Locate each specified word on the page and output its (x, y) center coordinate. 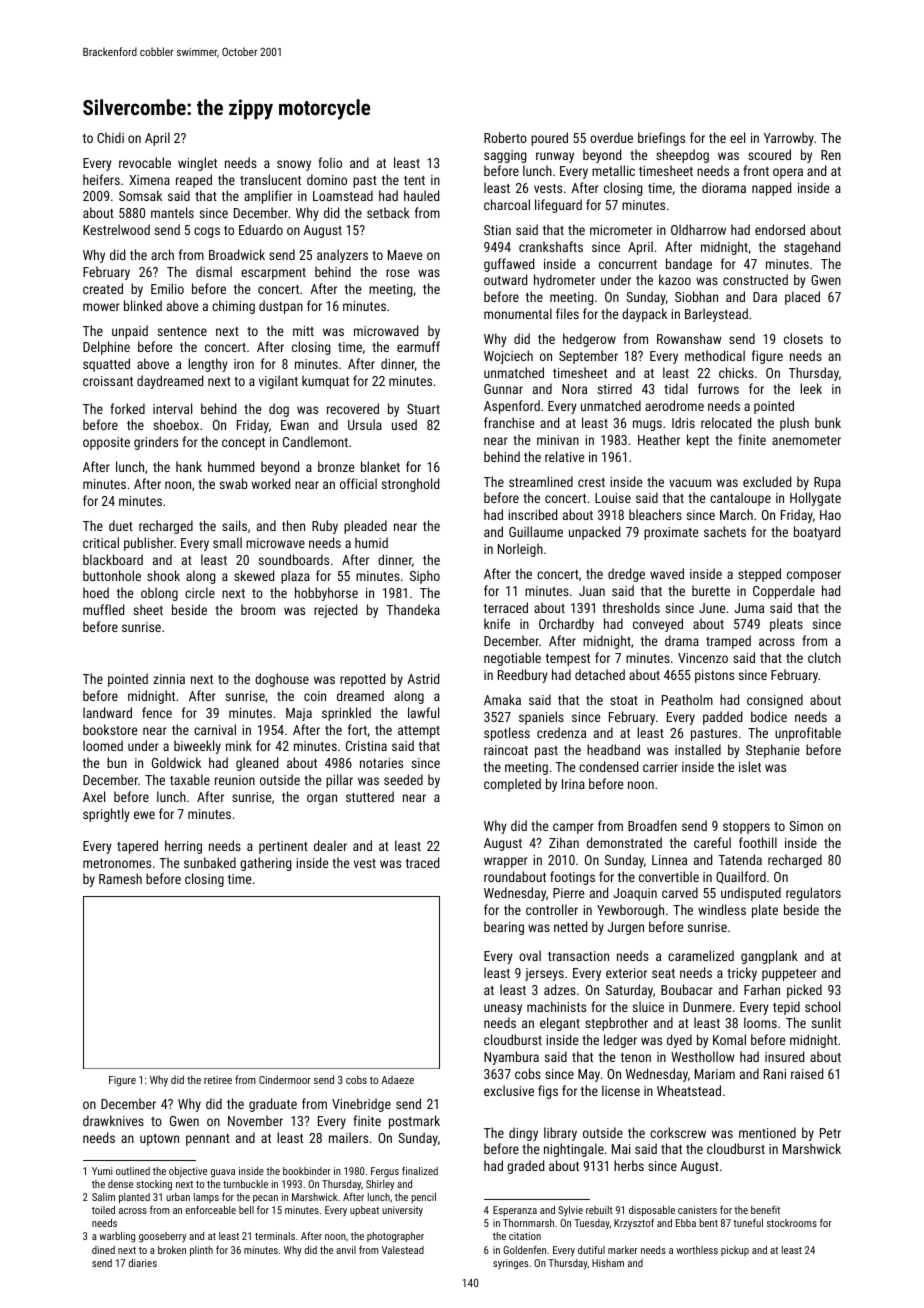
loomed (103, 745)
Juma (749, 608)
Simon (806, 826)
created (103, 288)
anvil (346, 1250)
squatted (106, 365)
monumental (518, 313)
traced (422, 862)
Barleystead (716, 315)
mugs (647, 425)
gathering (265, 864)
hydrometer (564, 281)
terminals (275, 1236)
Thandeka (413, 609)
